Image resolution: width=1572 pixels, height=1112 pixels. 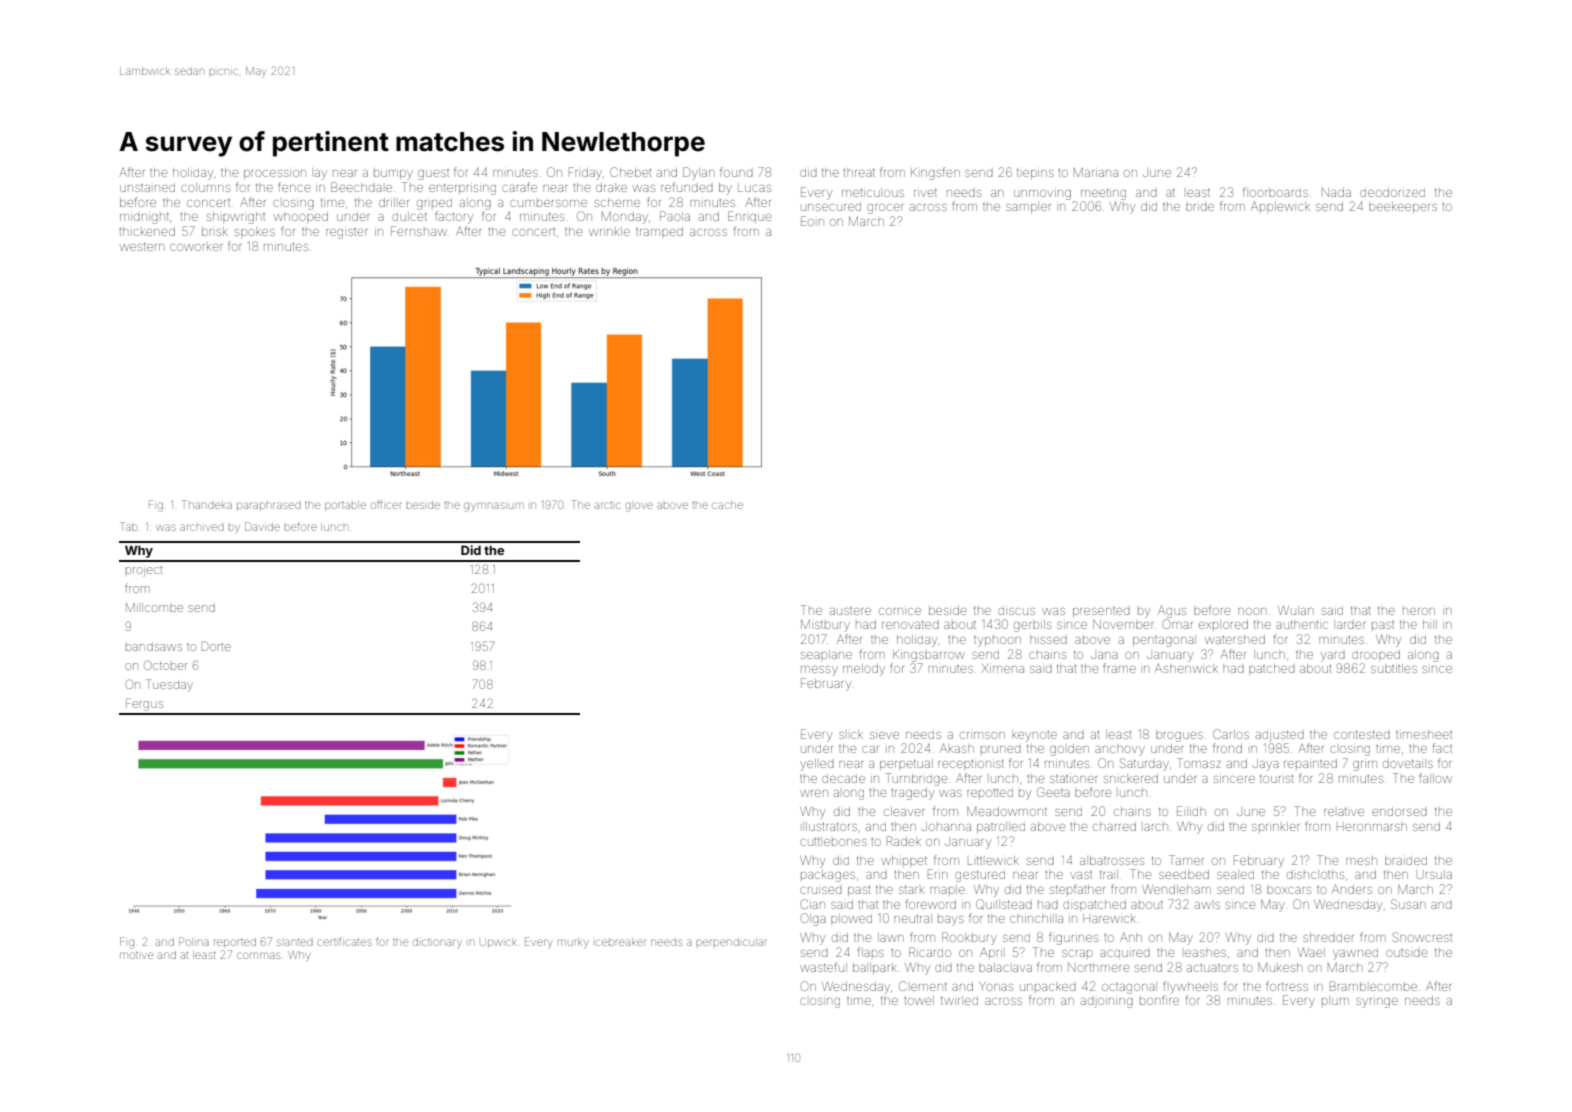 I want to click on outside, so click(x=1406, y=953).
